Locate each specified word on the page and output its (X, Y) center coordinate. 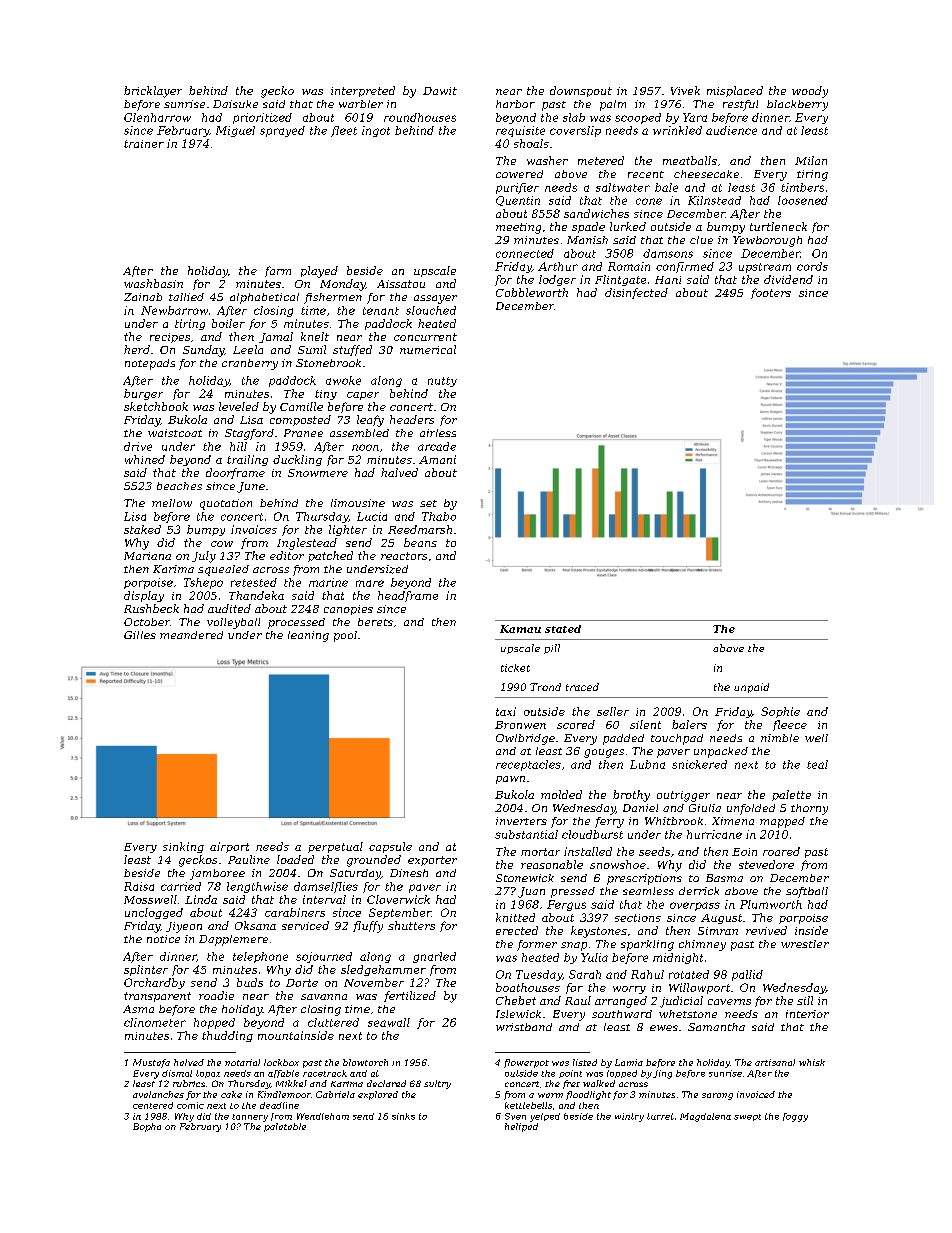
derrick (699, 891)
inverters (521, 821)
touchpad (677, 739)
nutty (442, 382)
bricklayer (153, 92)
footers (771, 293)
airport (229, 847)
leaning (308, 636)
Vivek (685, 90)
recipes (170, 338)
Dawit (440, 91)
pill (552, 649)
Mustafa (151, 1063)
